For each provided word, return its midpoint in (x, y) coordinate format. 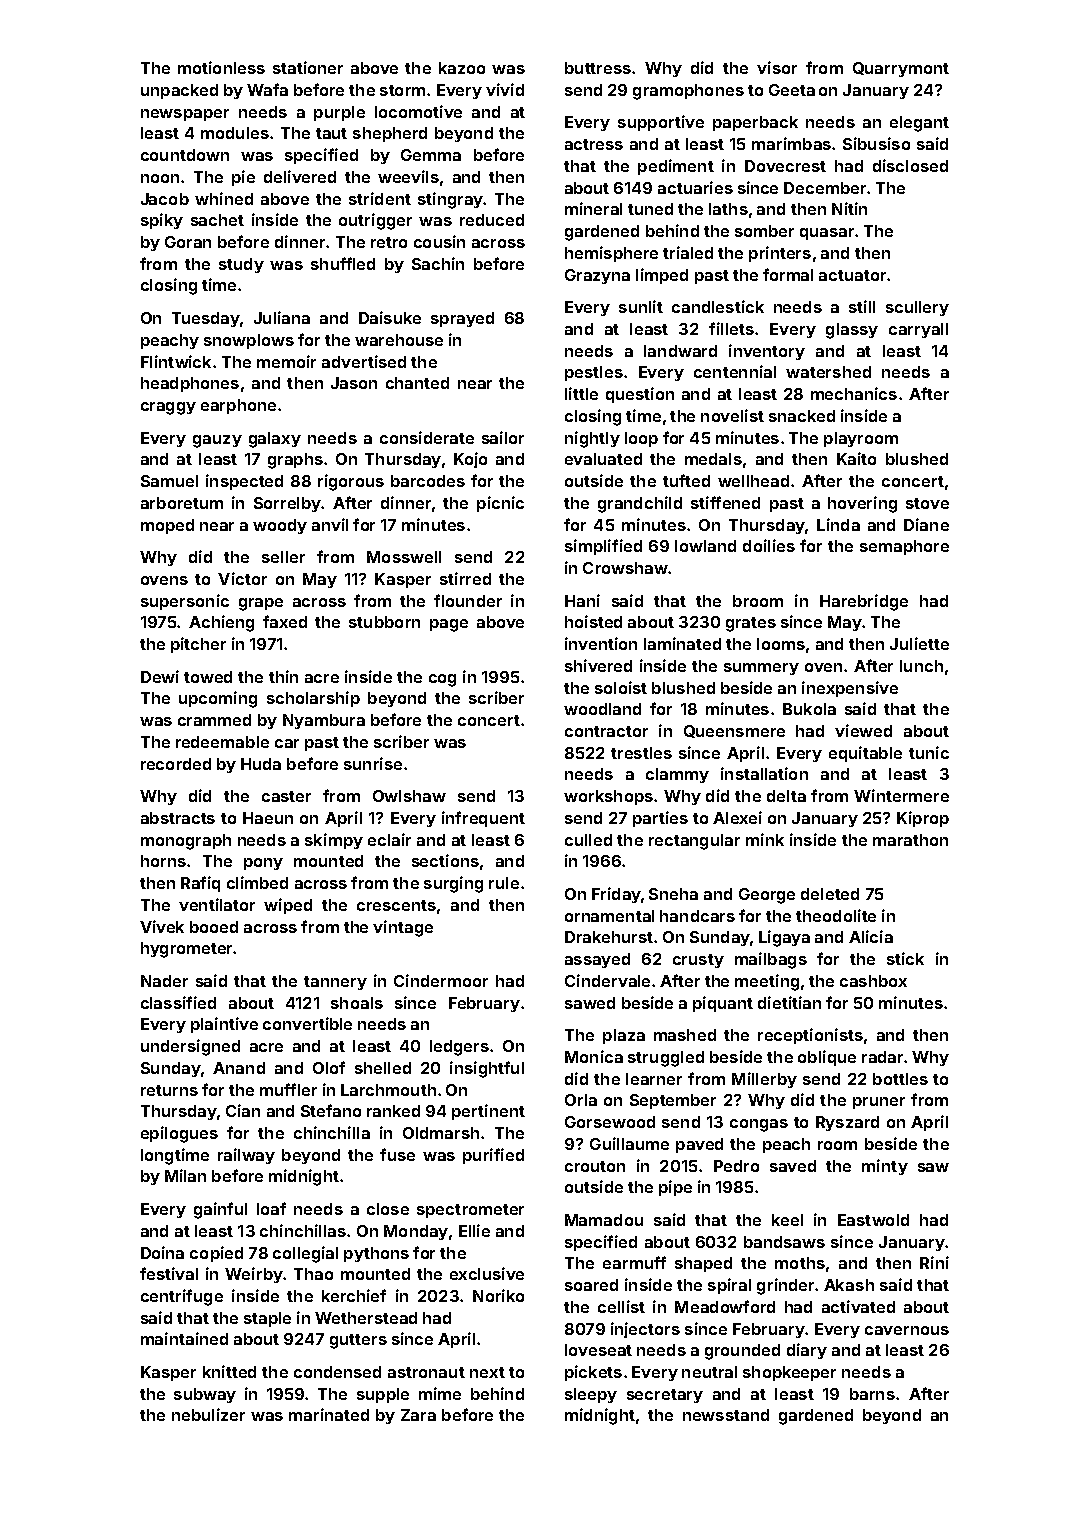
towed (208, 677)
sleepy (591, 1395)
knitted (229, 1371)
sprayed (462, 319)
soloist (621, 687)
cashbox (873, 981)
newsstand (726, 1415)
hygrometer (186, 950)
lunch (921, 666)
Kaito (856, 458)
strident (380, 198)
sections (445, 860)
